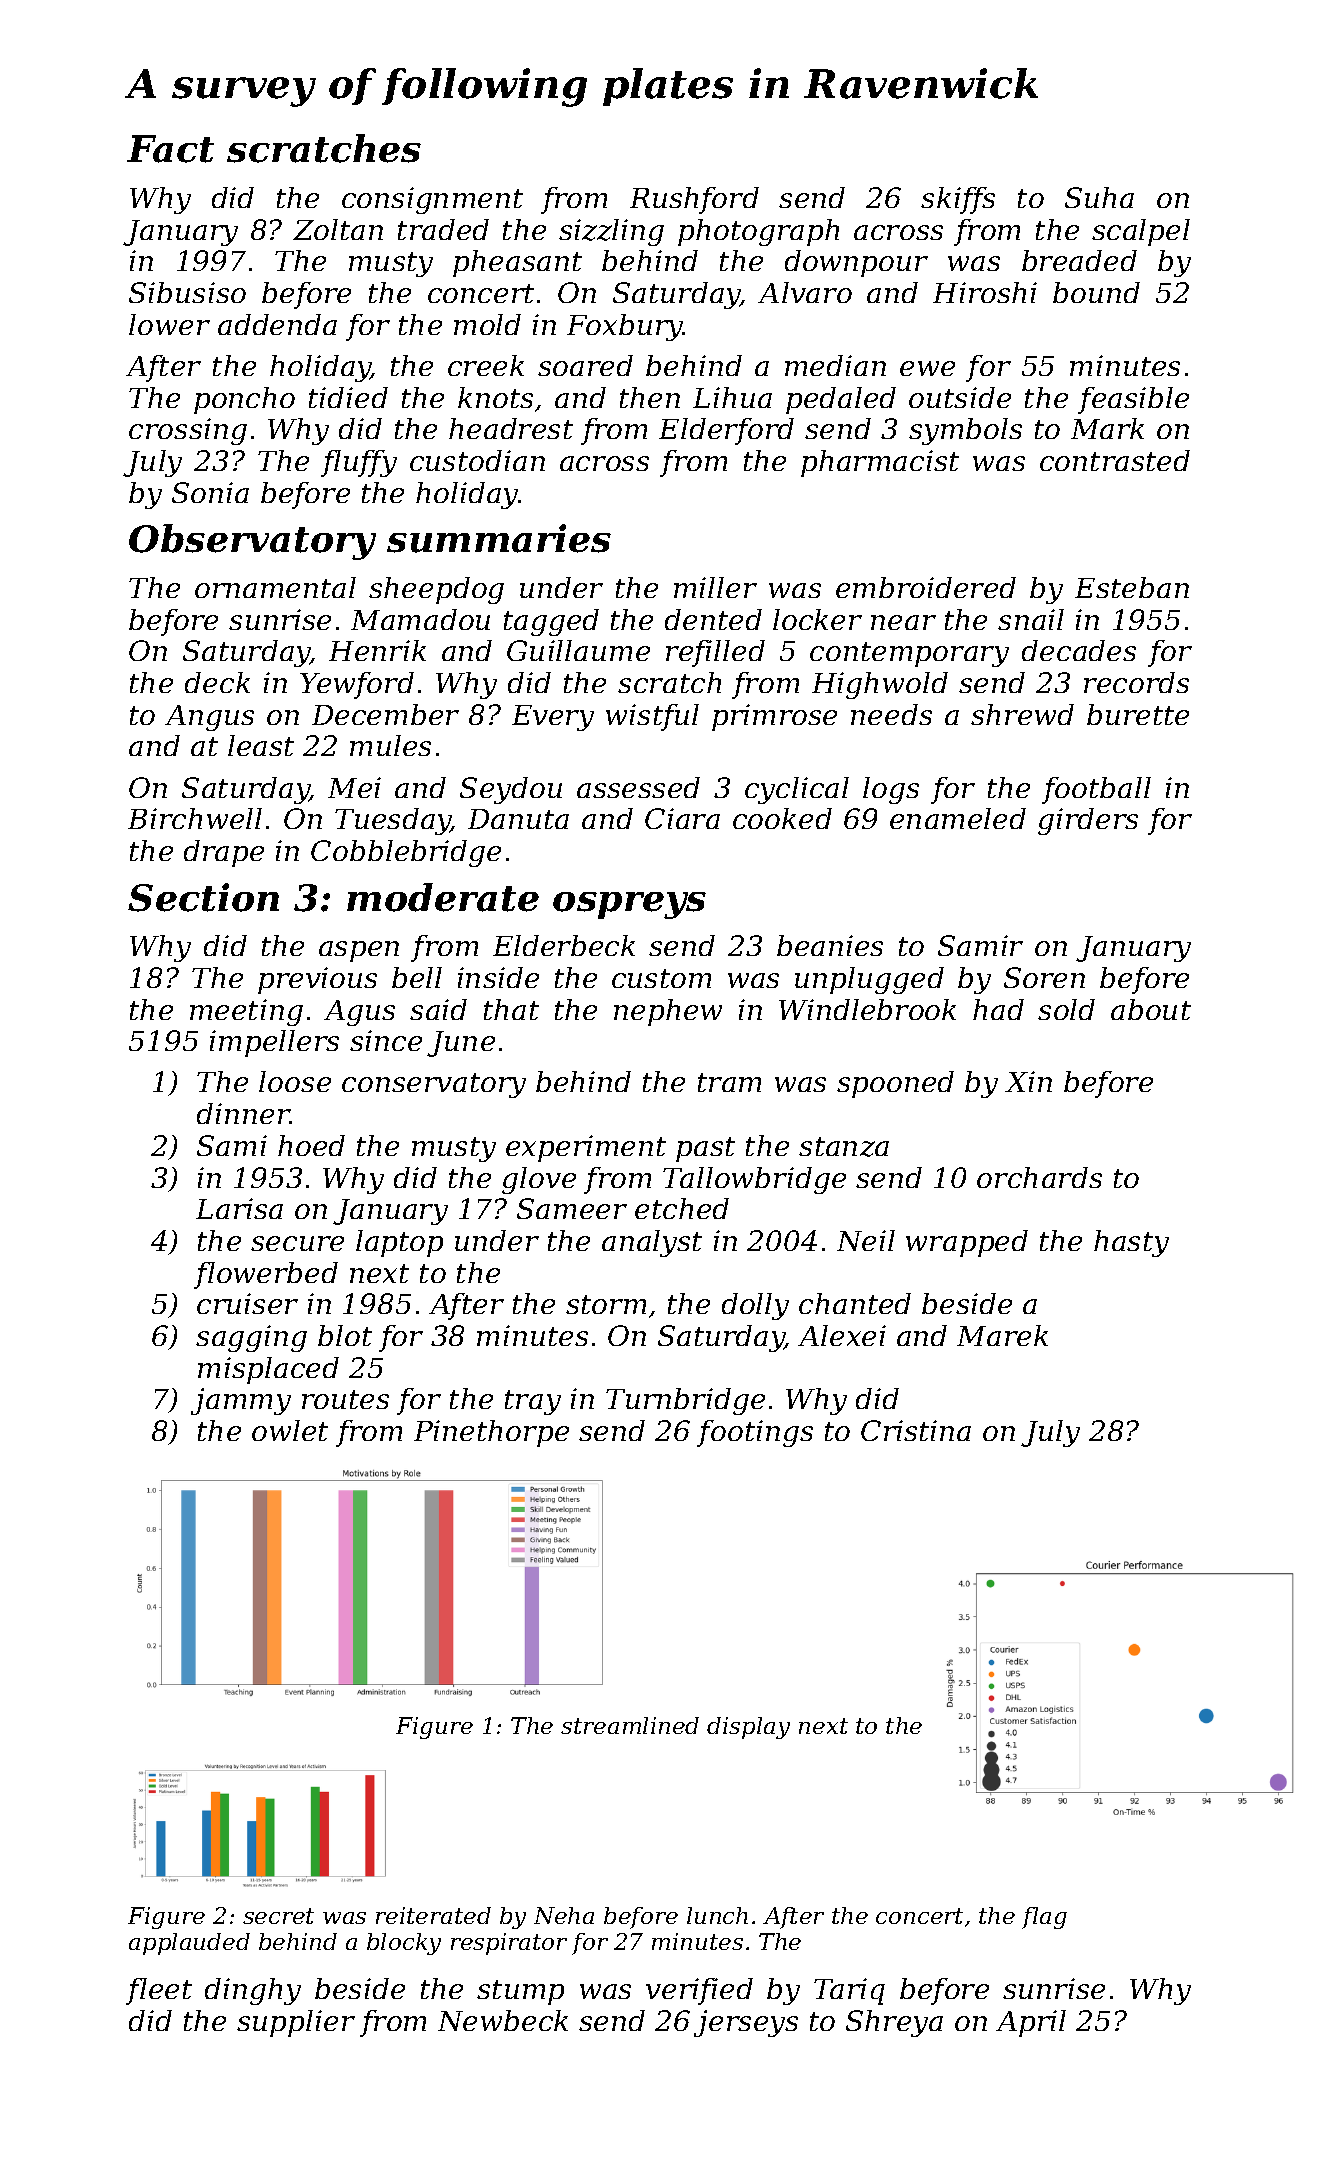 The image size is (1320, 2175). I want to click on Sonia, so click(210, 492).
